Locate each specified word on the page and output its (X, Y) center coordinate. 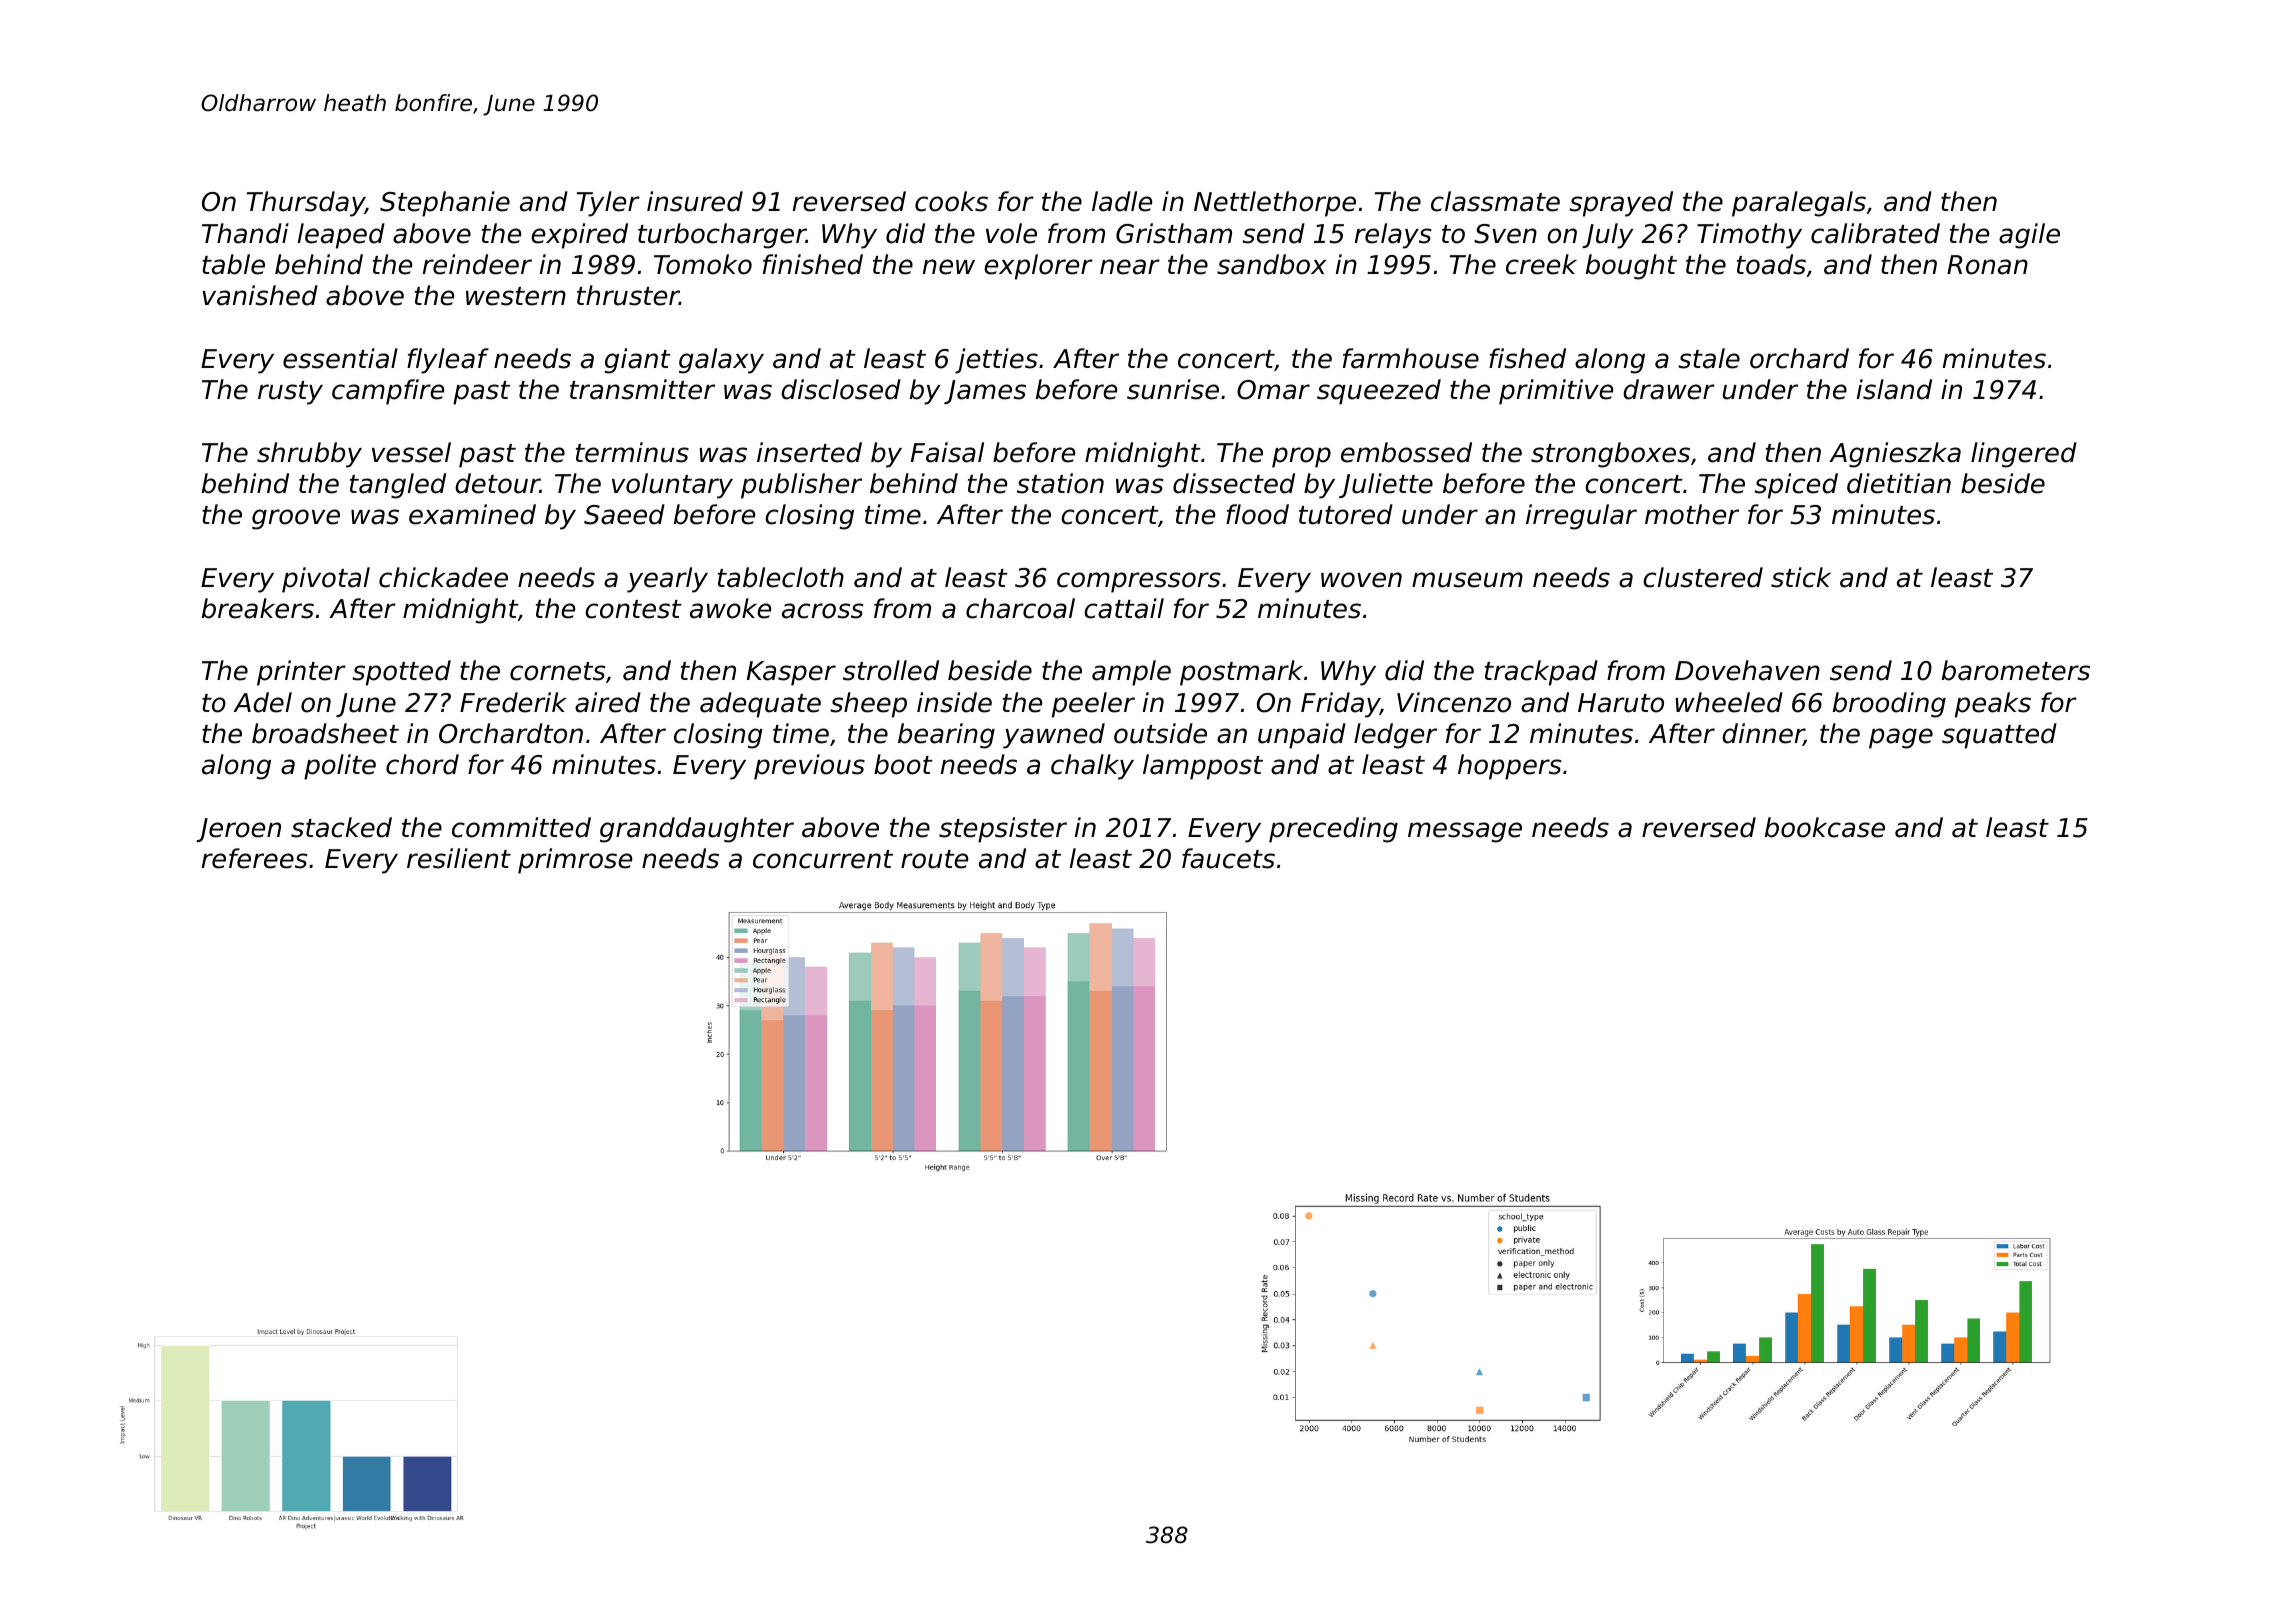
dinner (1763, 734)
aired (608, 702)
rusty (290, 393)
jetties (996, 361)
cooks (951, 201)
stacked (341, 827)
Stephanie (445, 204)
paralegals (1799, 204)
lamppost (1203, 767)
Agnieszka (1895, 455)
